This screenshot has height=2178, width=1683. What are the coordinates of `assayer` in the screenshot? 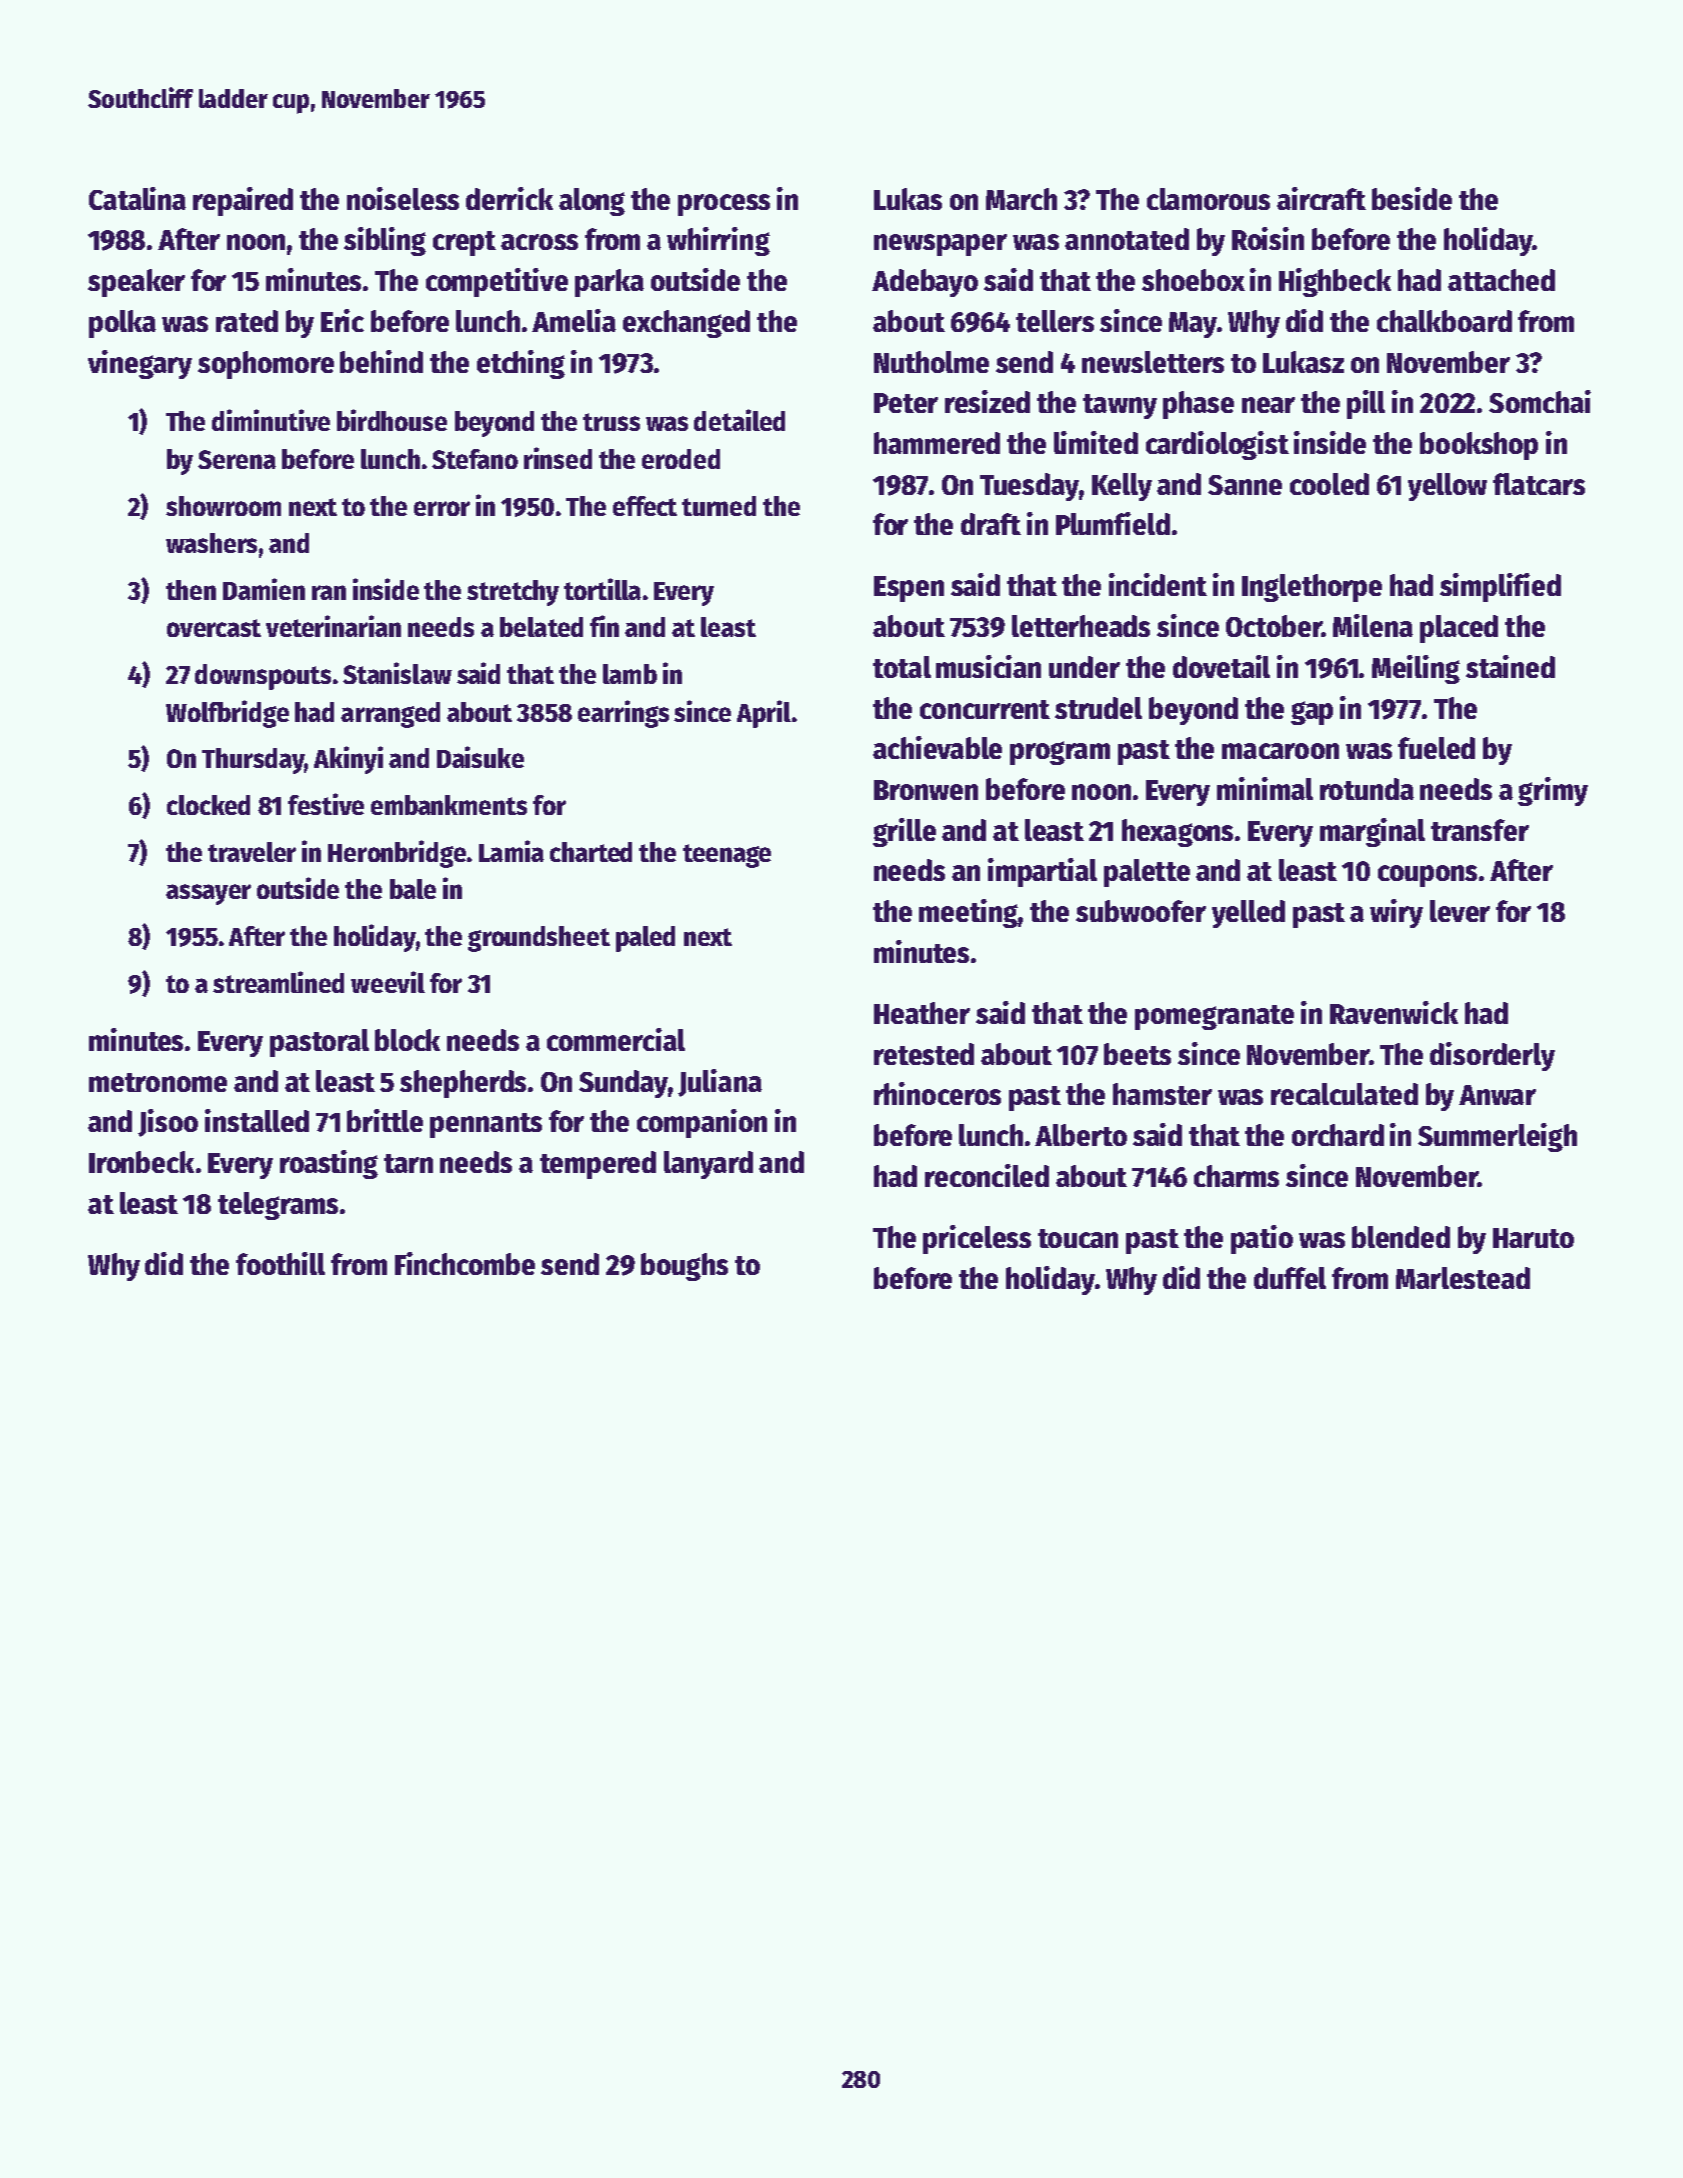 It's located at (208, 894).
